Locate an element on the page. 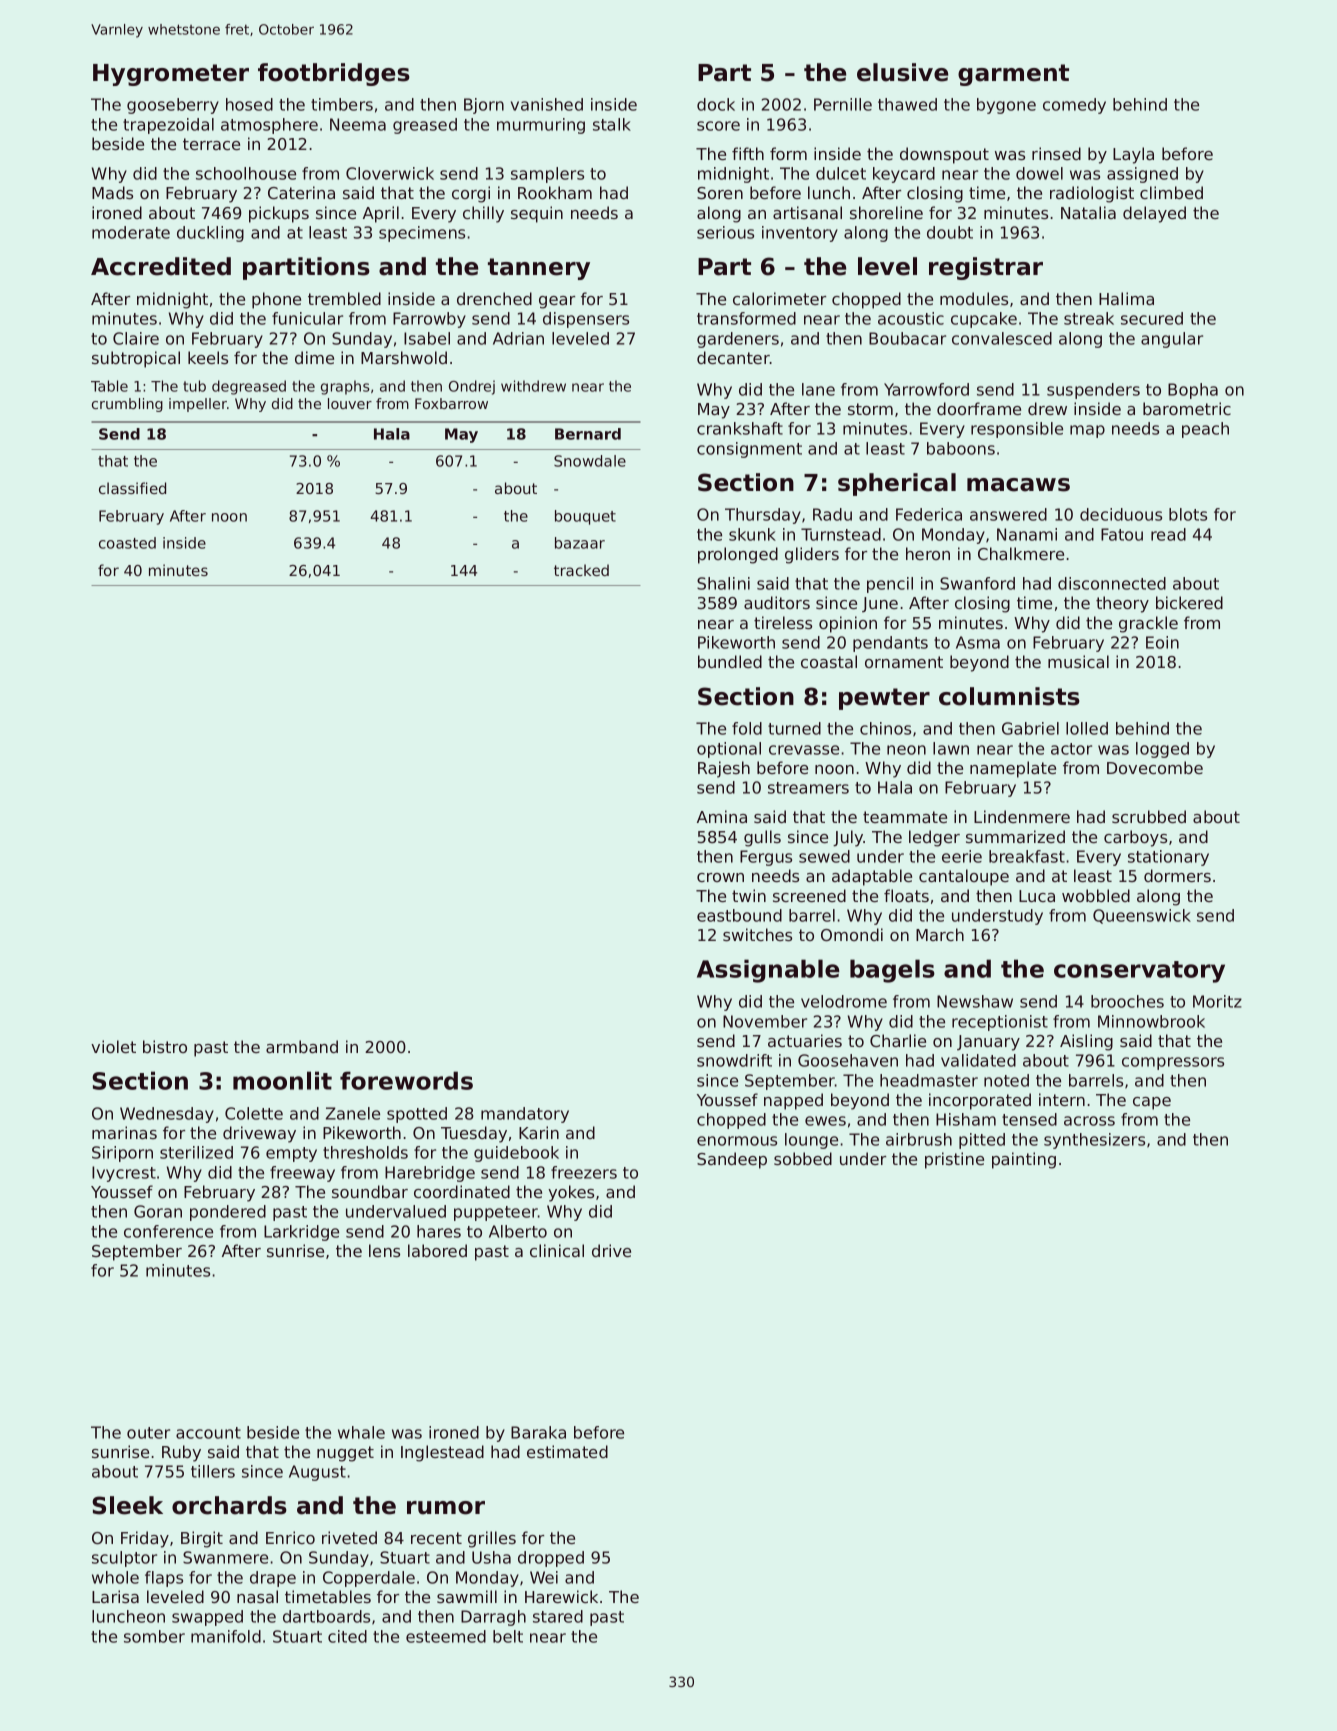 This page has width=1337, height=1731. Baraka is located at coordinates (538, 1432).
